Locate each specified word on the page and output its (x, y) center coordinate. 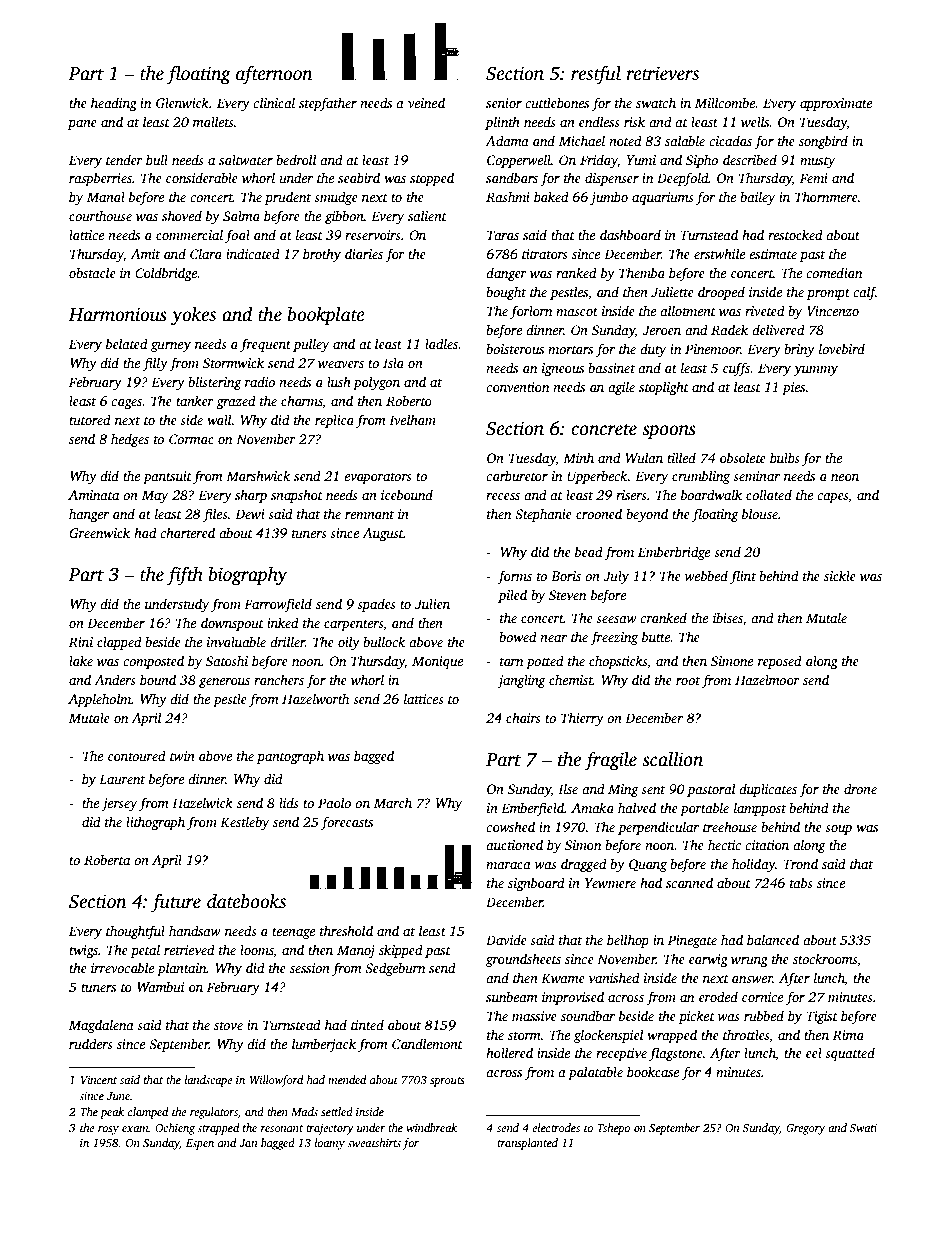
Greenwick (99, 532)
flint (743, 577)
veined (426, 102)
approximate (836, 104)
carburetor (517, 475)
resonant (282, 1128)
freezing (614, 638)
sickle (840, 575)
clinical (274, 102)
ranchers (279, 679)
